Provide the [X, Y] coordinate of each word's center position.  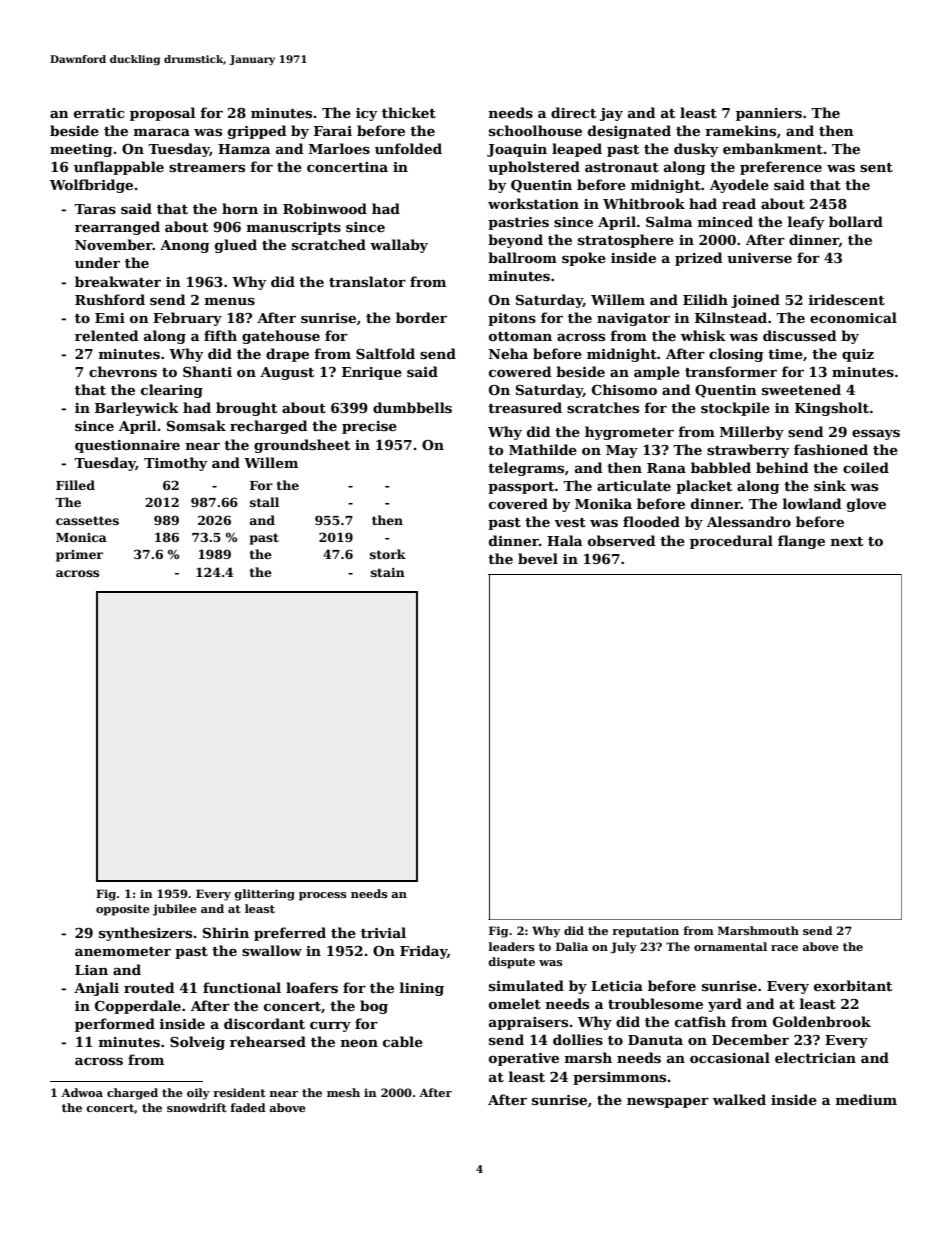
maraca [162, 132]
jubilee [174, 910]
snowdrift [197, 1107]
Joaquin [517, 150]
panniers [769, 114]
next [847, 541]
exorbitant [853, 985]
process [323, 896]
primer [79, 556]
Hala [564, 540]
